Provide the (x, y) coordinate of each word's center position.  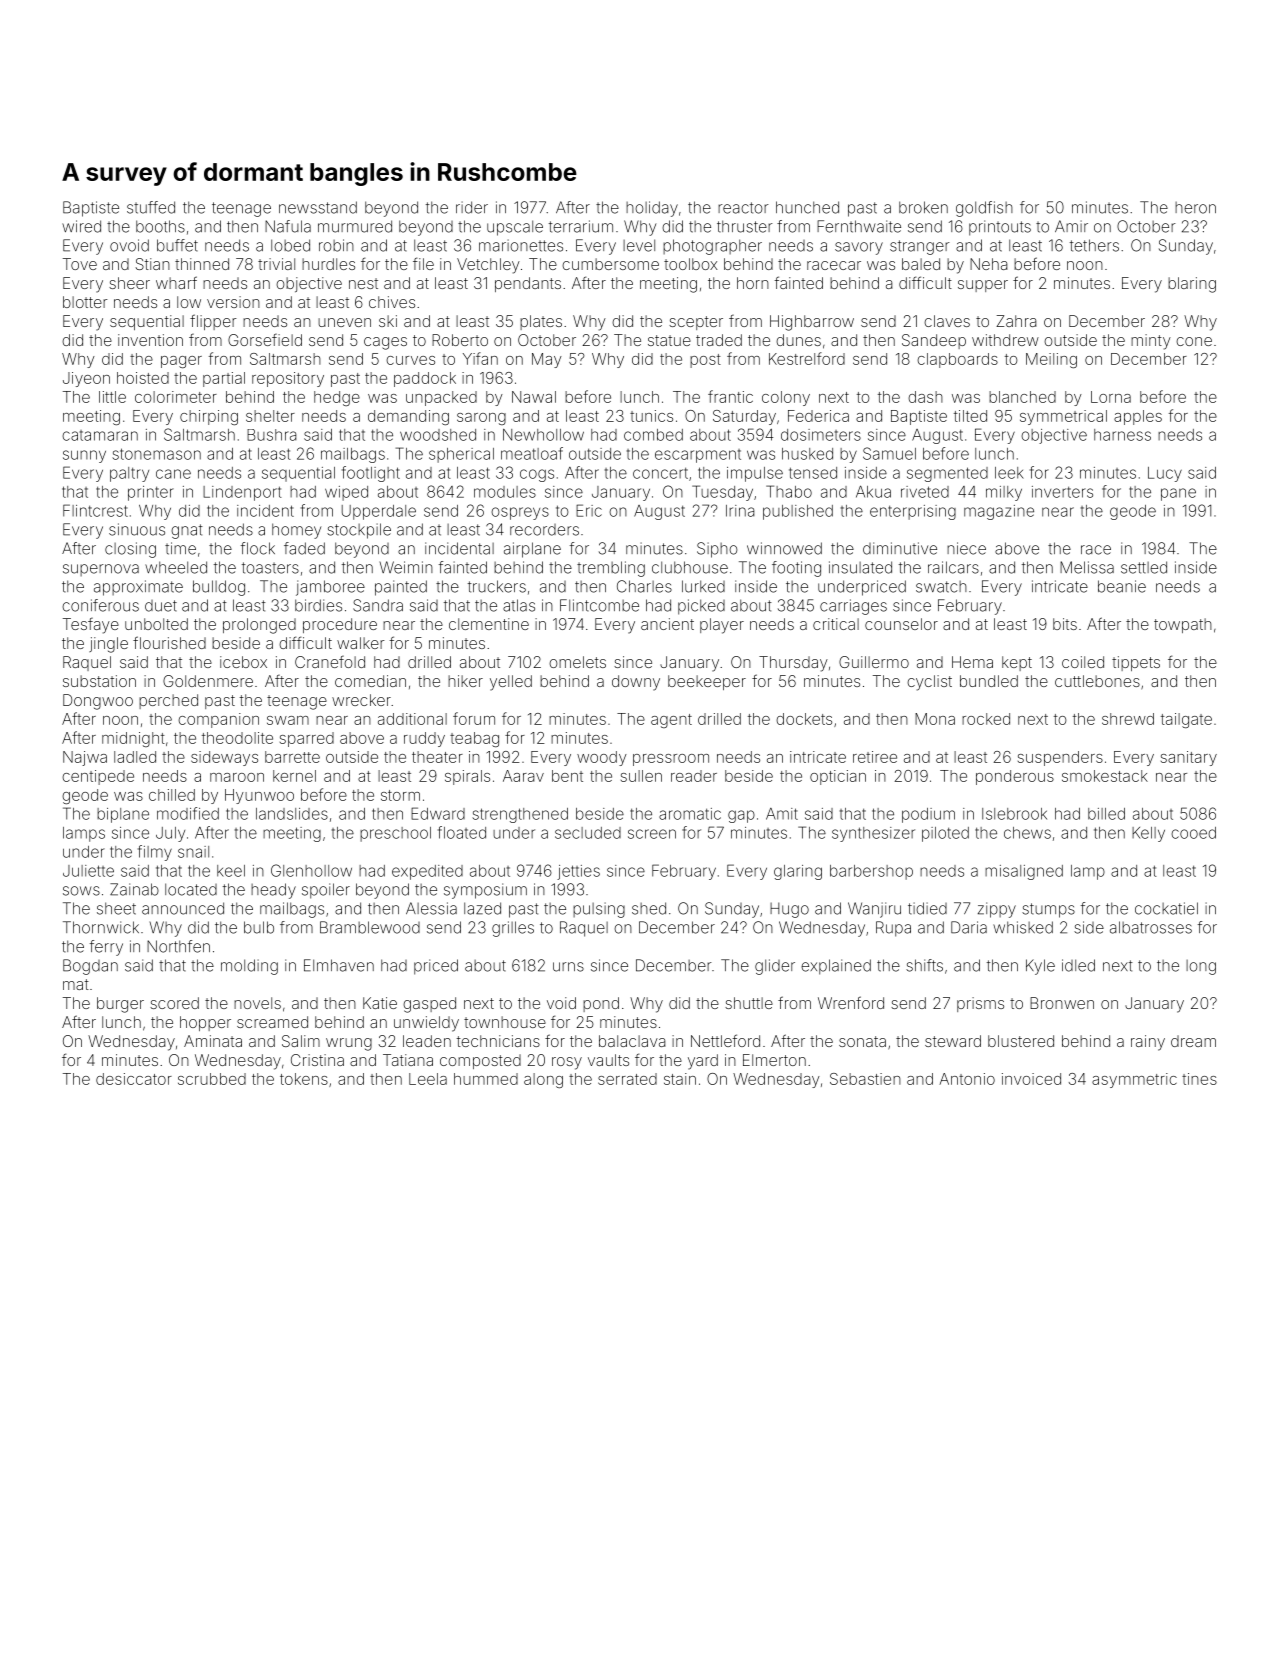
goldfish (984, 209)
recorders (544, 530)
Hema (972, 662)
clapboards (957, 360)
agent (671, 721)
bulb (259, 927)
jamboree (330, 588)
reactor (743, 208)
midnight (133, 739)
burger (120, 1005)
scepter (696, 323)
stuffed (151, 207)
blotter (85, 302)
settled (1144, 567)
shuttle (749, 1003)
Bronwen (1062, 1003)
